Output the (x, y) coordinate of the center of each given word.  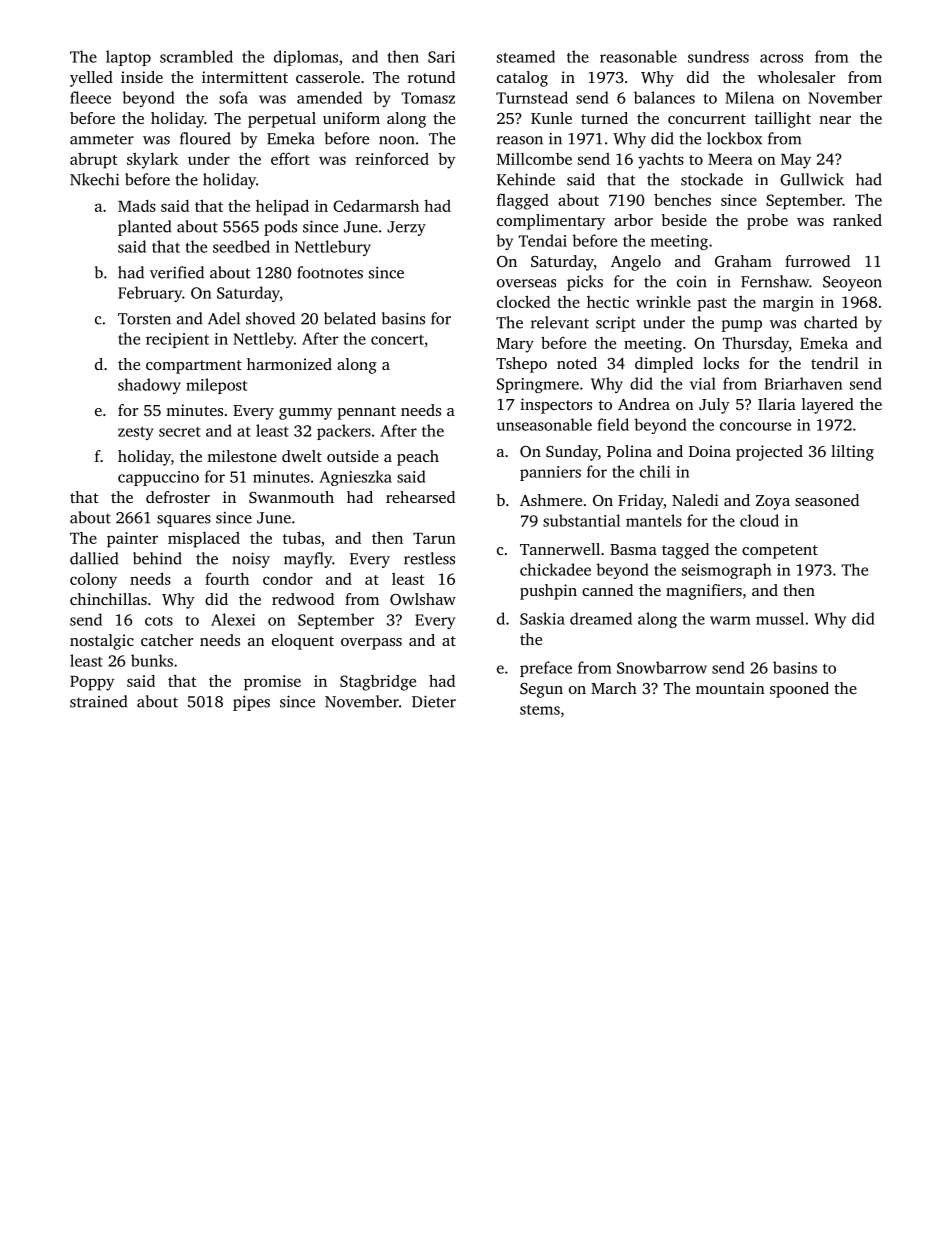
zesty (136, 433)
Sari (441, 57)
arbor (633, 220)
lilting (852, 453)
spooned (799, 690)
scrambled (196, 56)
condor (288, 579)
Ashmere (551, 500)
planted (144, 228)
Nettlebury (333, 248)
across (781, 58)
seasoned (827, 500)
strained (98, 701)
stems (540, 710)
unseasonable (544, 424)
